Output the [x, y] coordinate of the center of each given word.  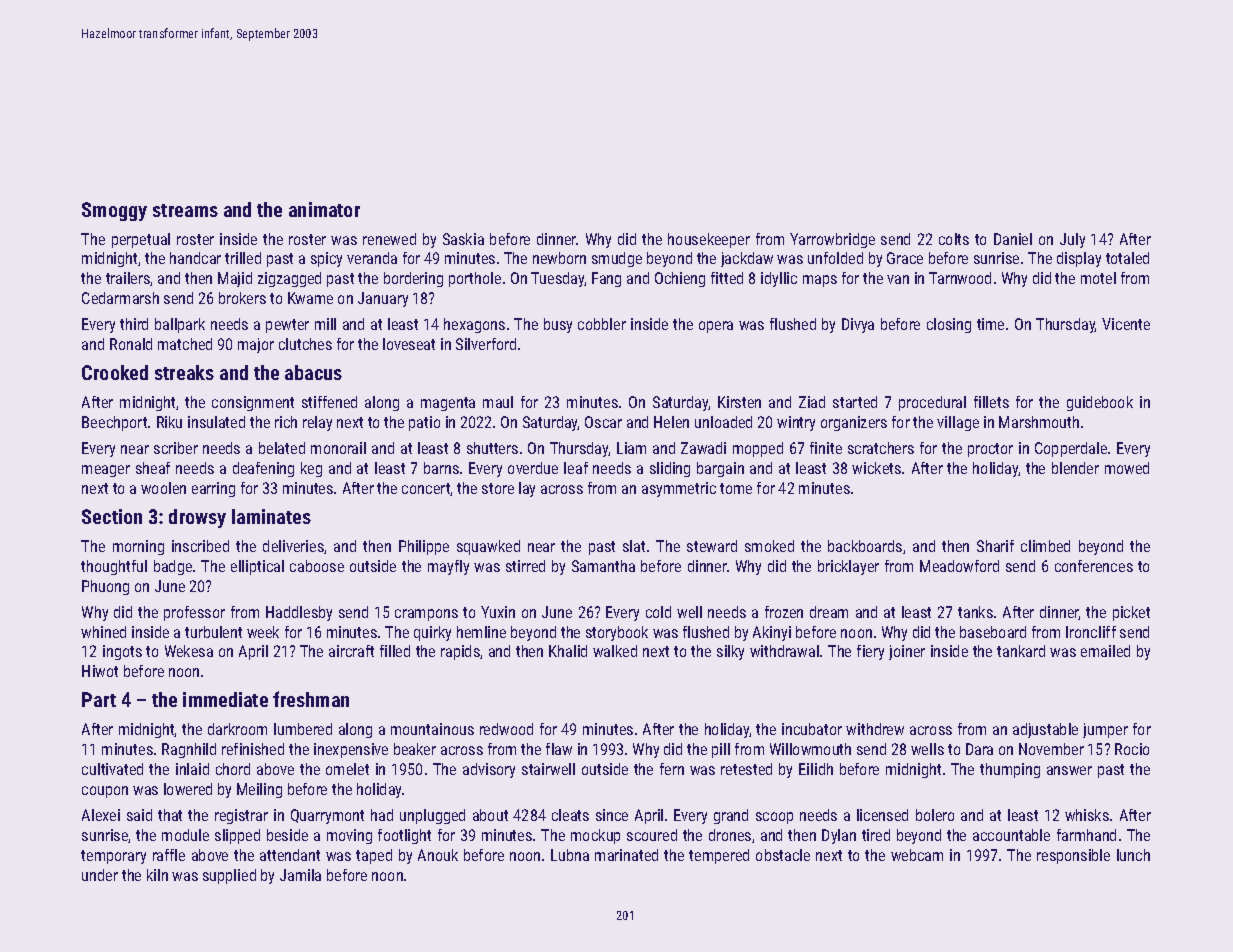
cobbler [602, 324]
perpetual [141, 240]
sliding [670, 469]
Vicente [1126, 324]
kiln [157, 875]
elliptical [257, 567]
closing [949, 325]
